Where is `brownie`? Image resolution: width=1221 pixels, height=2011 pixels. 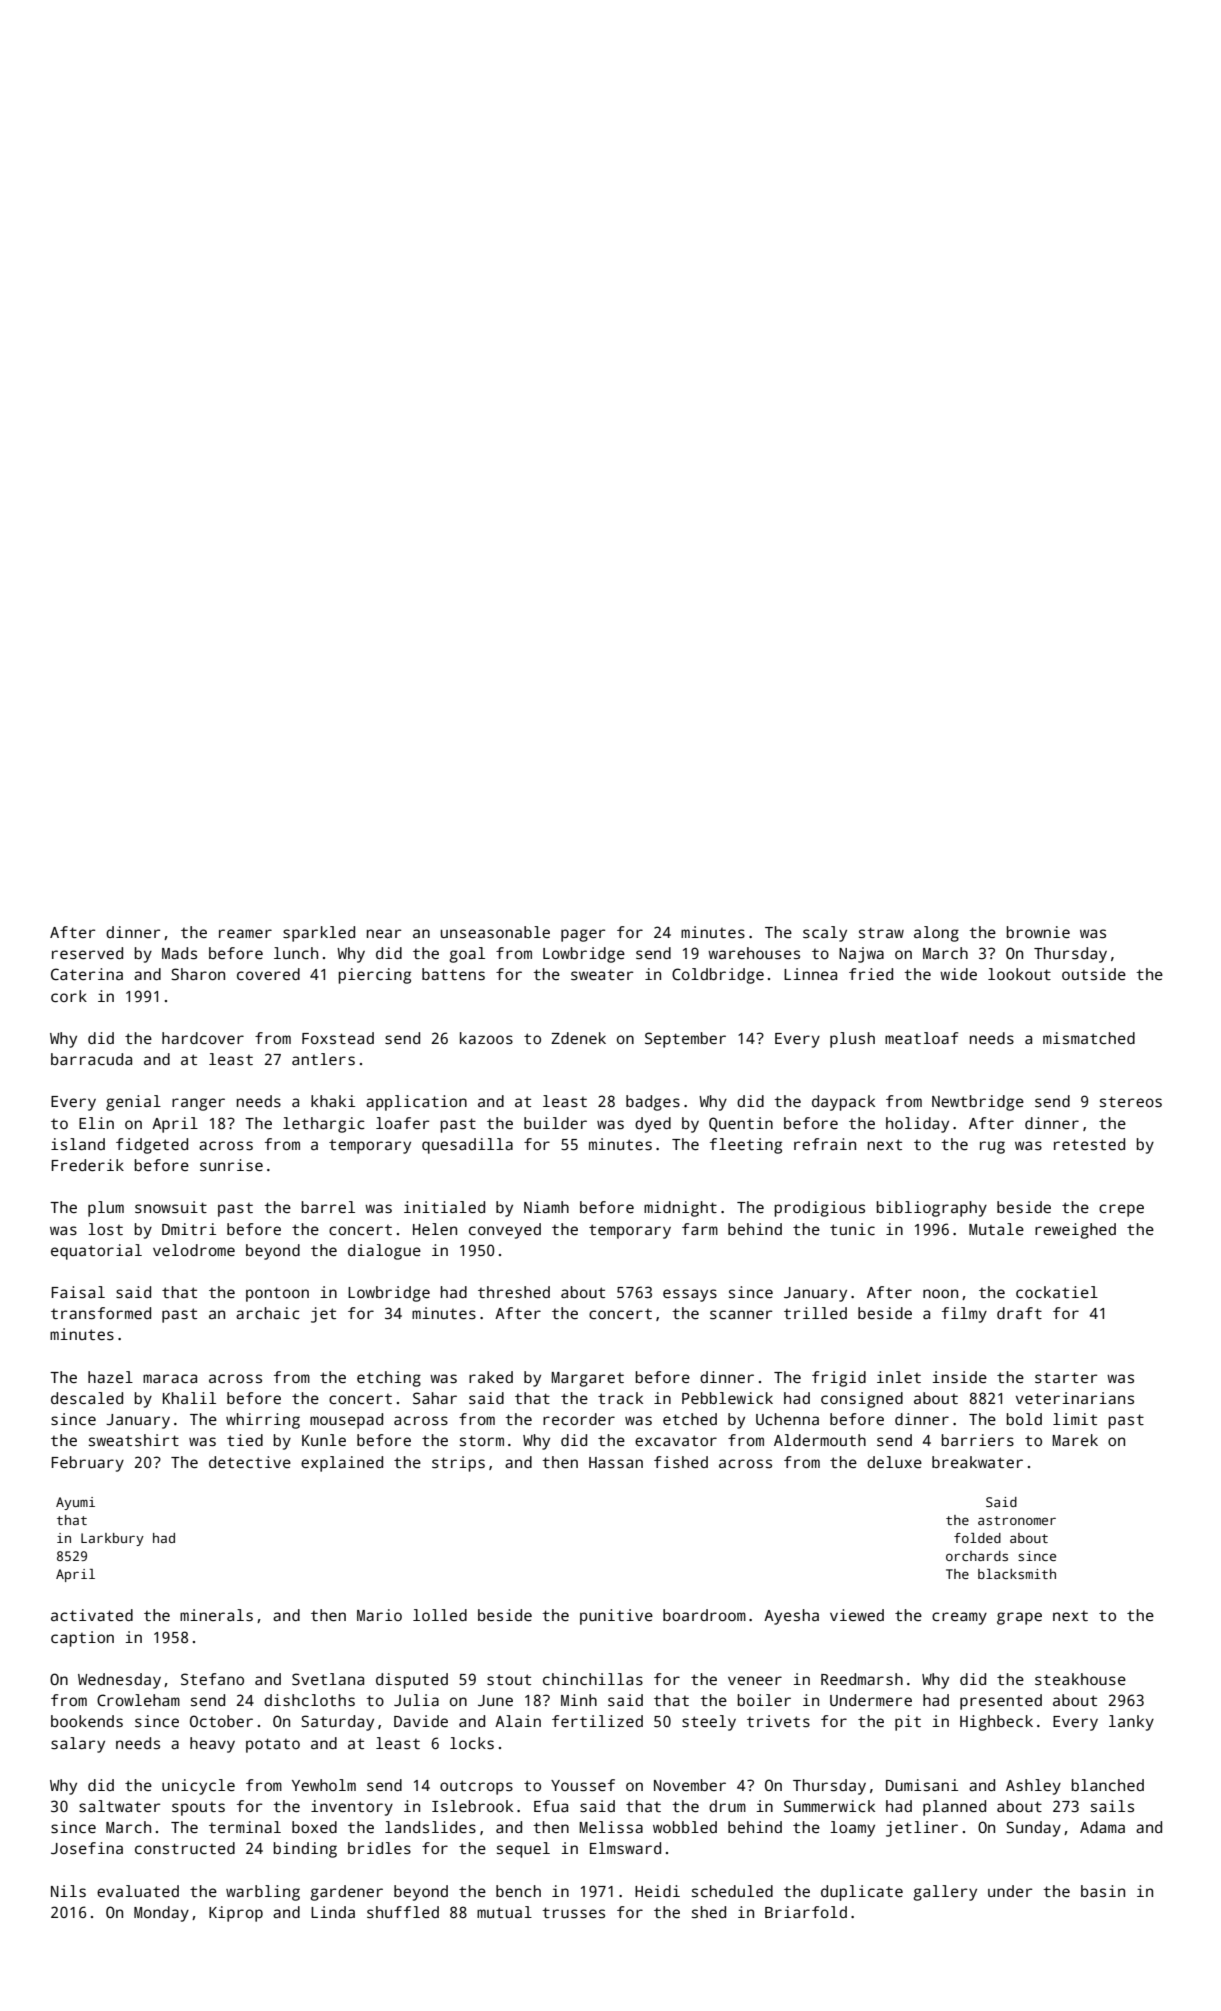 brownie is located at coordinates (1038, 932).
